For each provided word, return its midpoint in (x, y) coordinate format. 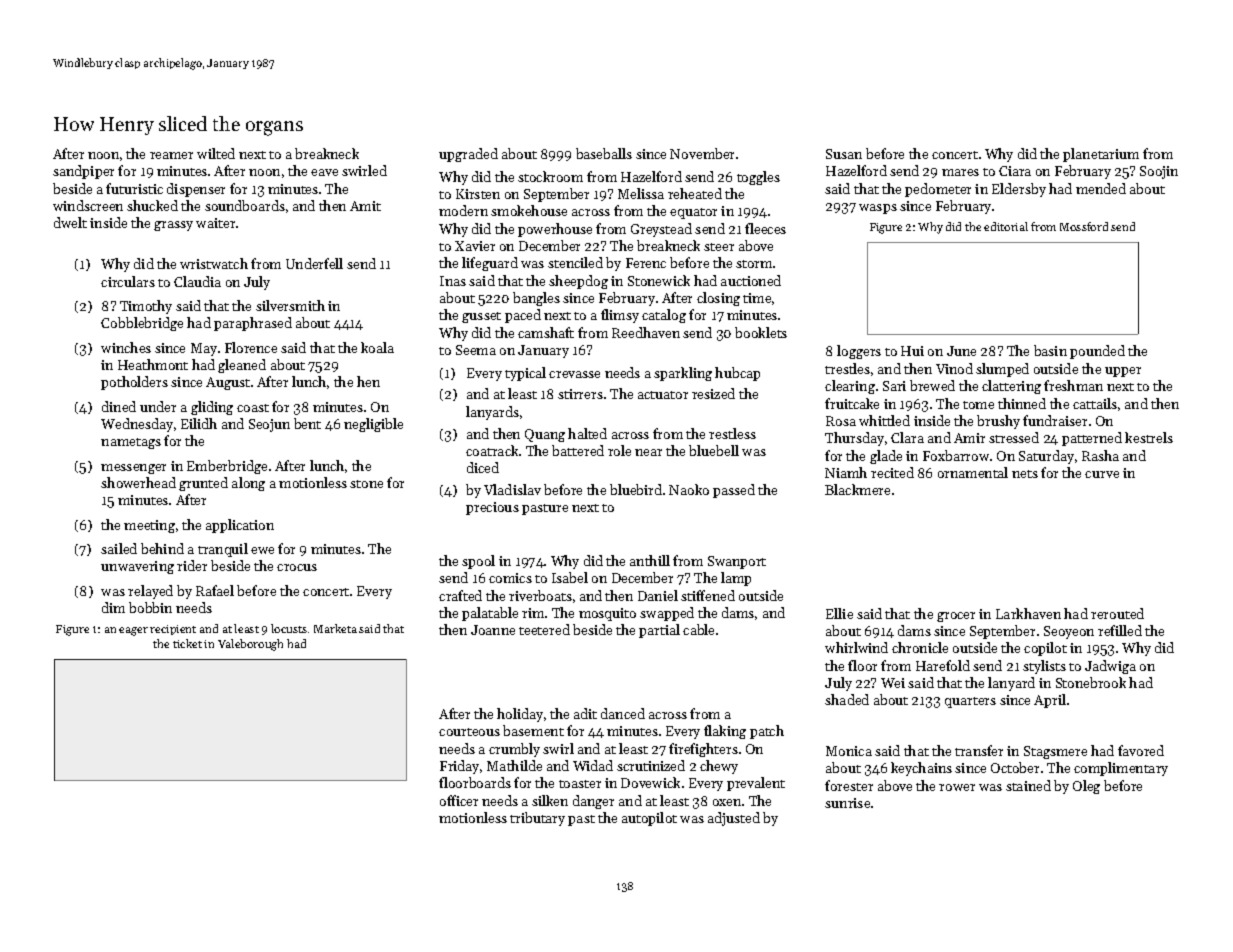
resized (713, 393)
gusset (481, 317)
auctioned (751, 280)
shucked (152, 205)
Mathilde (514, 765)
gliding (212, 408)
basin (1050, 350)
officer (459, 800)
